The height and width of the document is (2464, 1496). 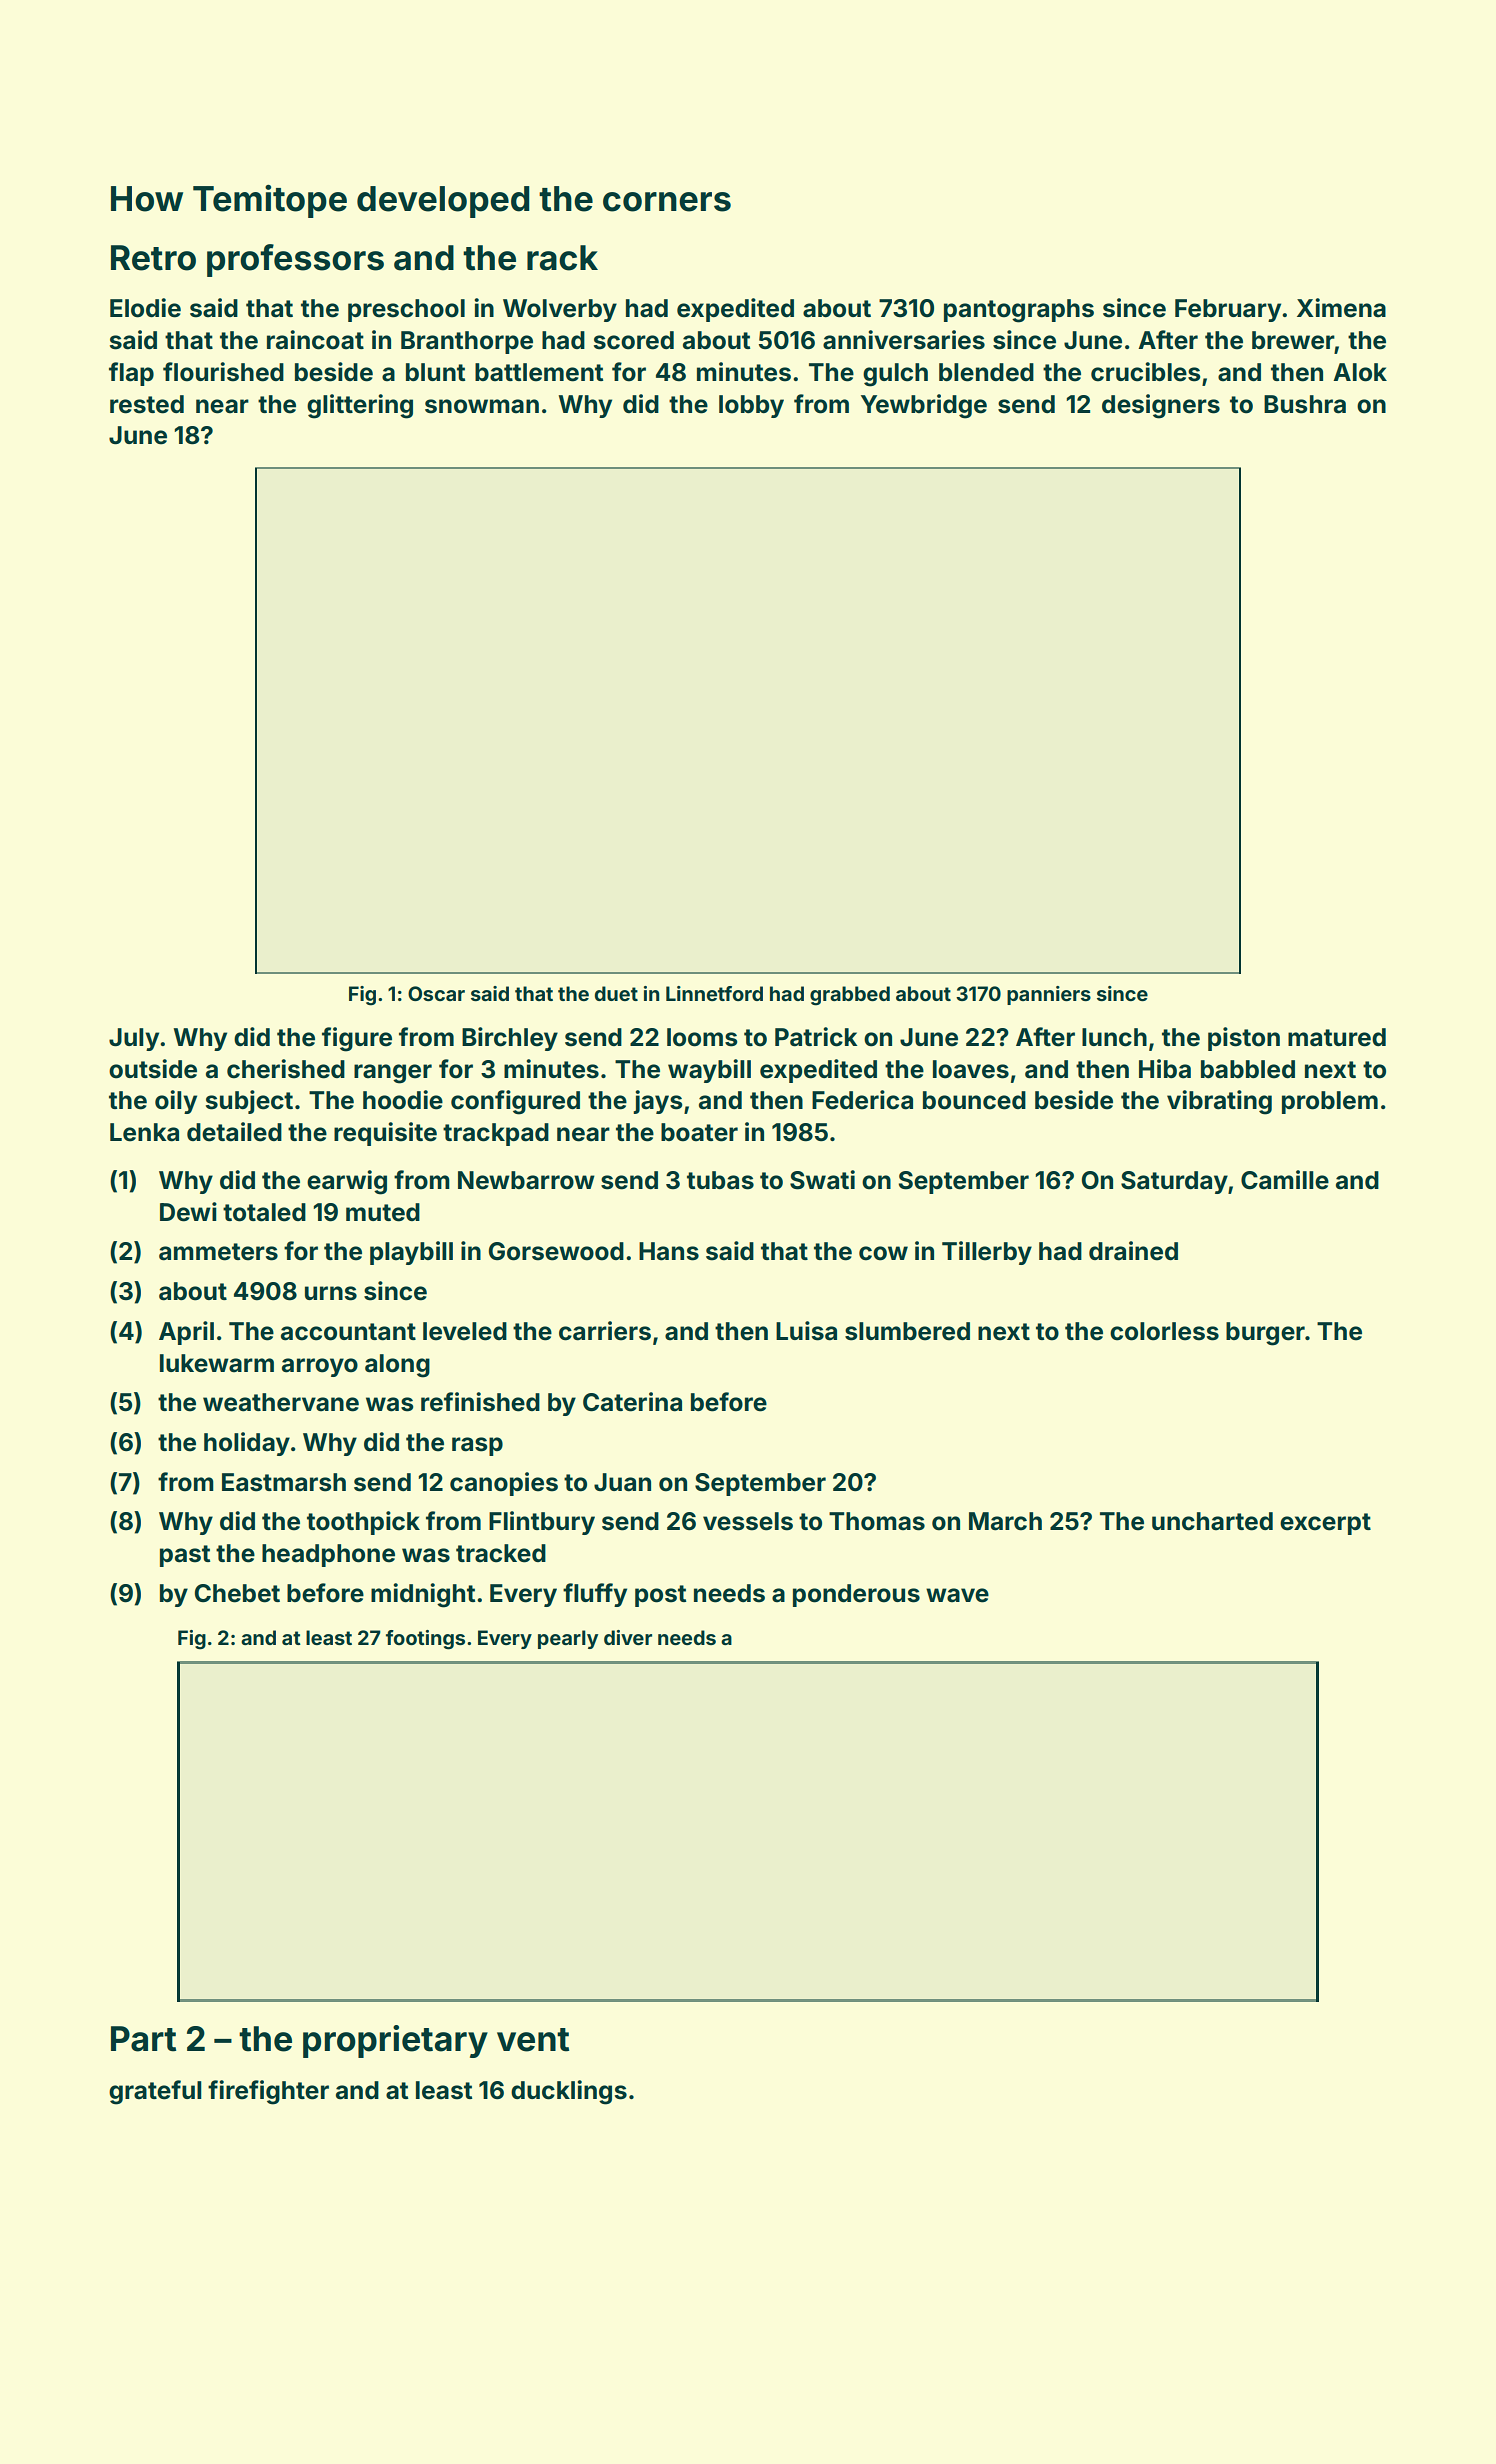 I want to click on Swati, so click(x=822, y=1180).
